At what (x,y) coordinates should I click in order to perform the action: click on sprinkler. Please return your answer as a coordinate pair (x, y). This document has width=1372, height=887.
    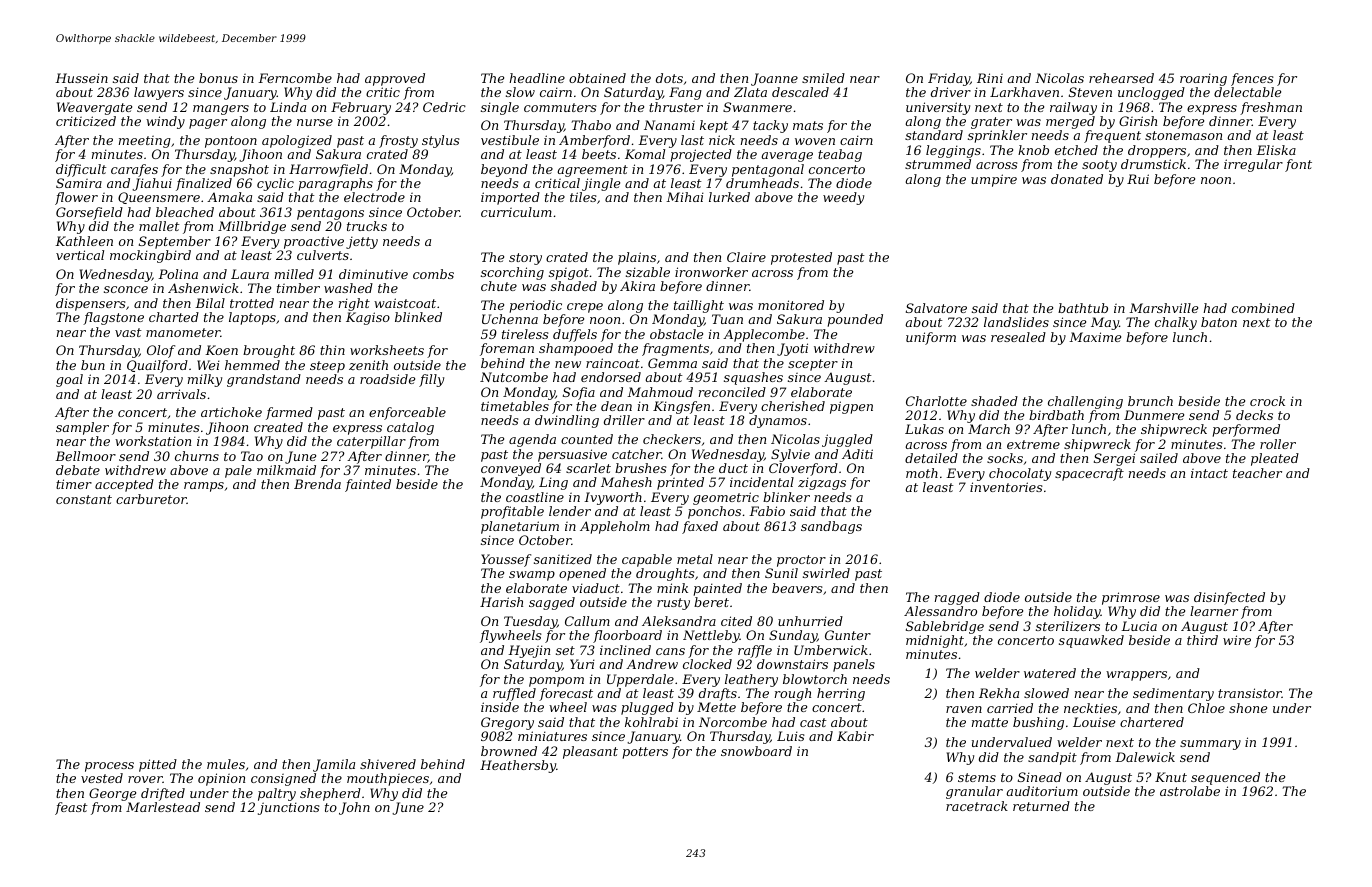
    Looking at the image, I should click on (997, 136).
